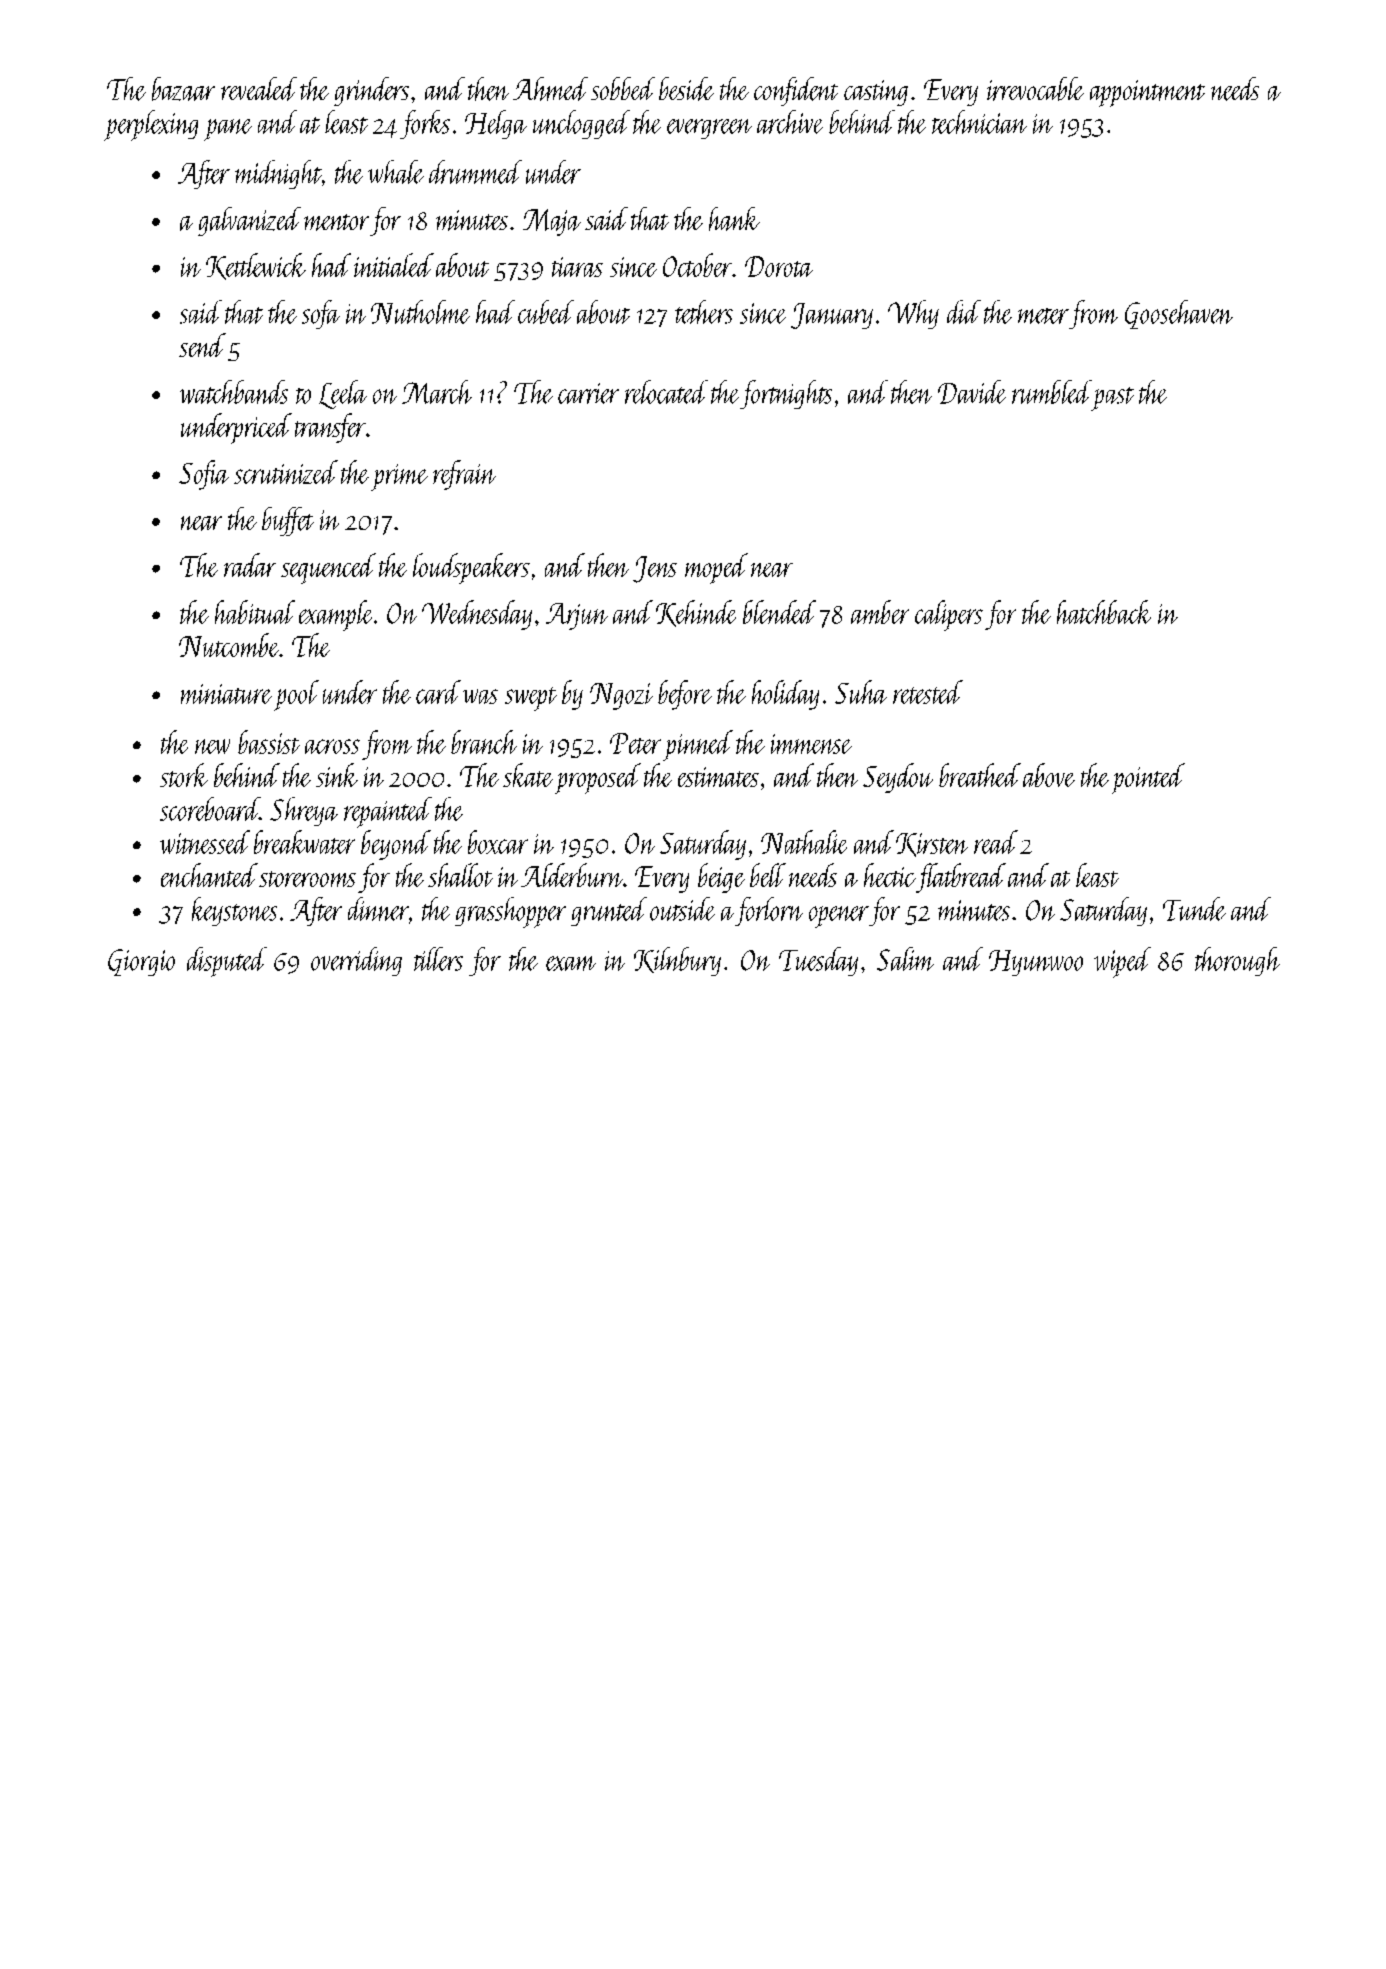 The image size is (1386, 1969). Describe the element at coordinates (304, 842) in the document. I see `breakwater` at that location.
